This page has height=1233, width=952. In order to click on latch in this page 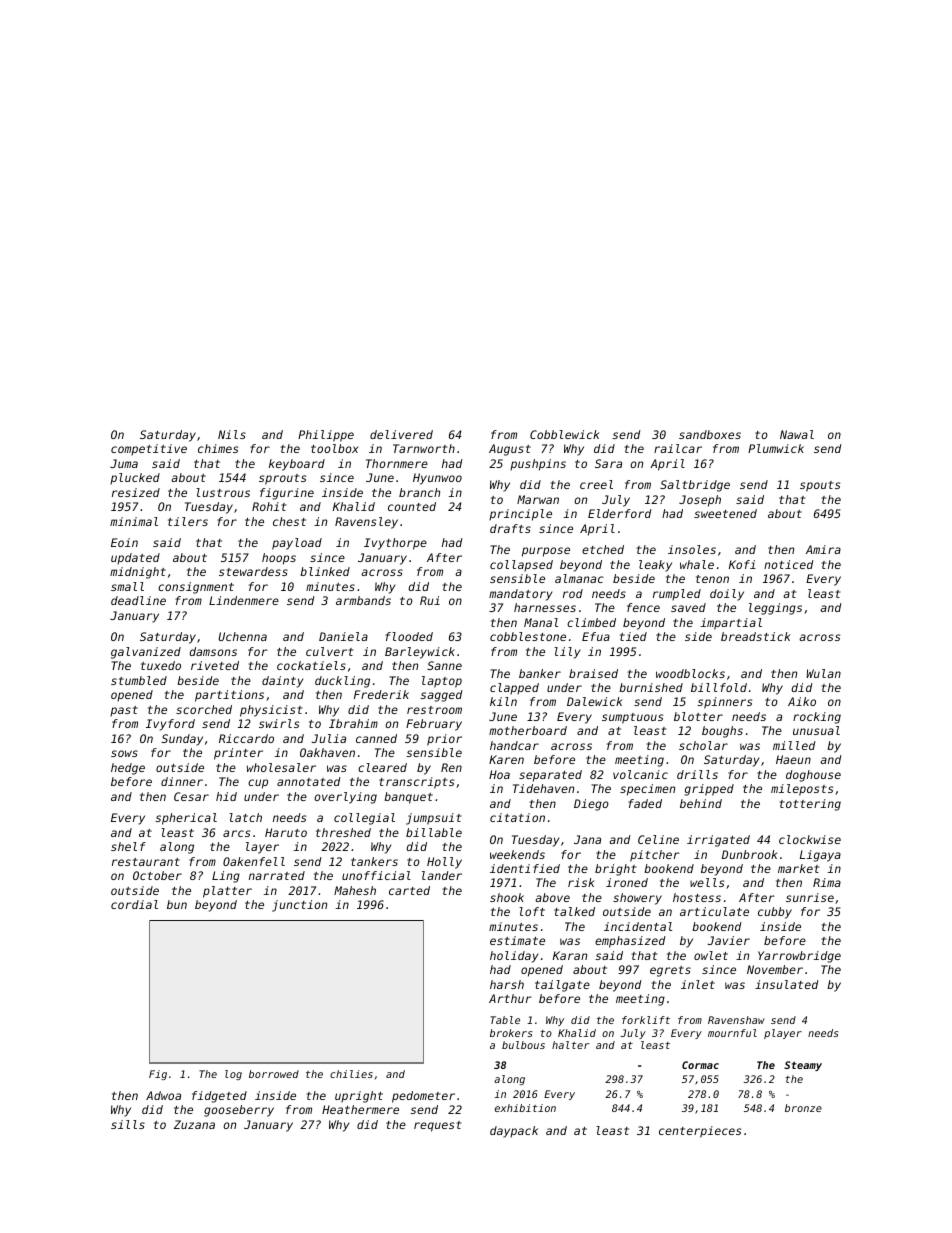, I will do `click(245, 817)`.
